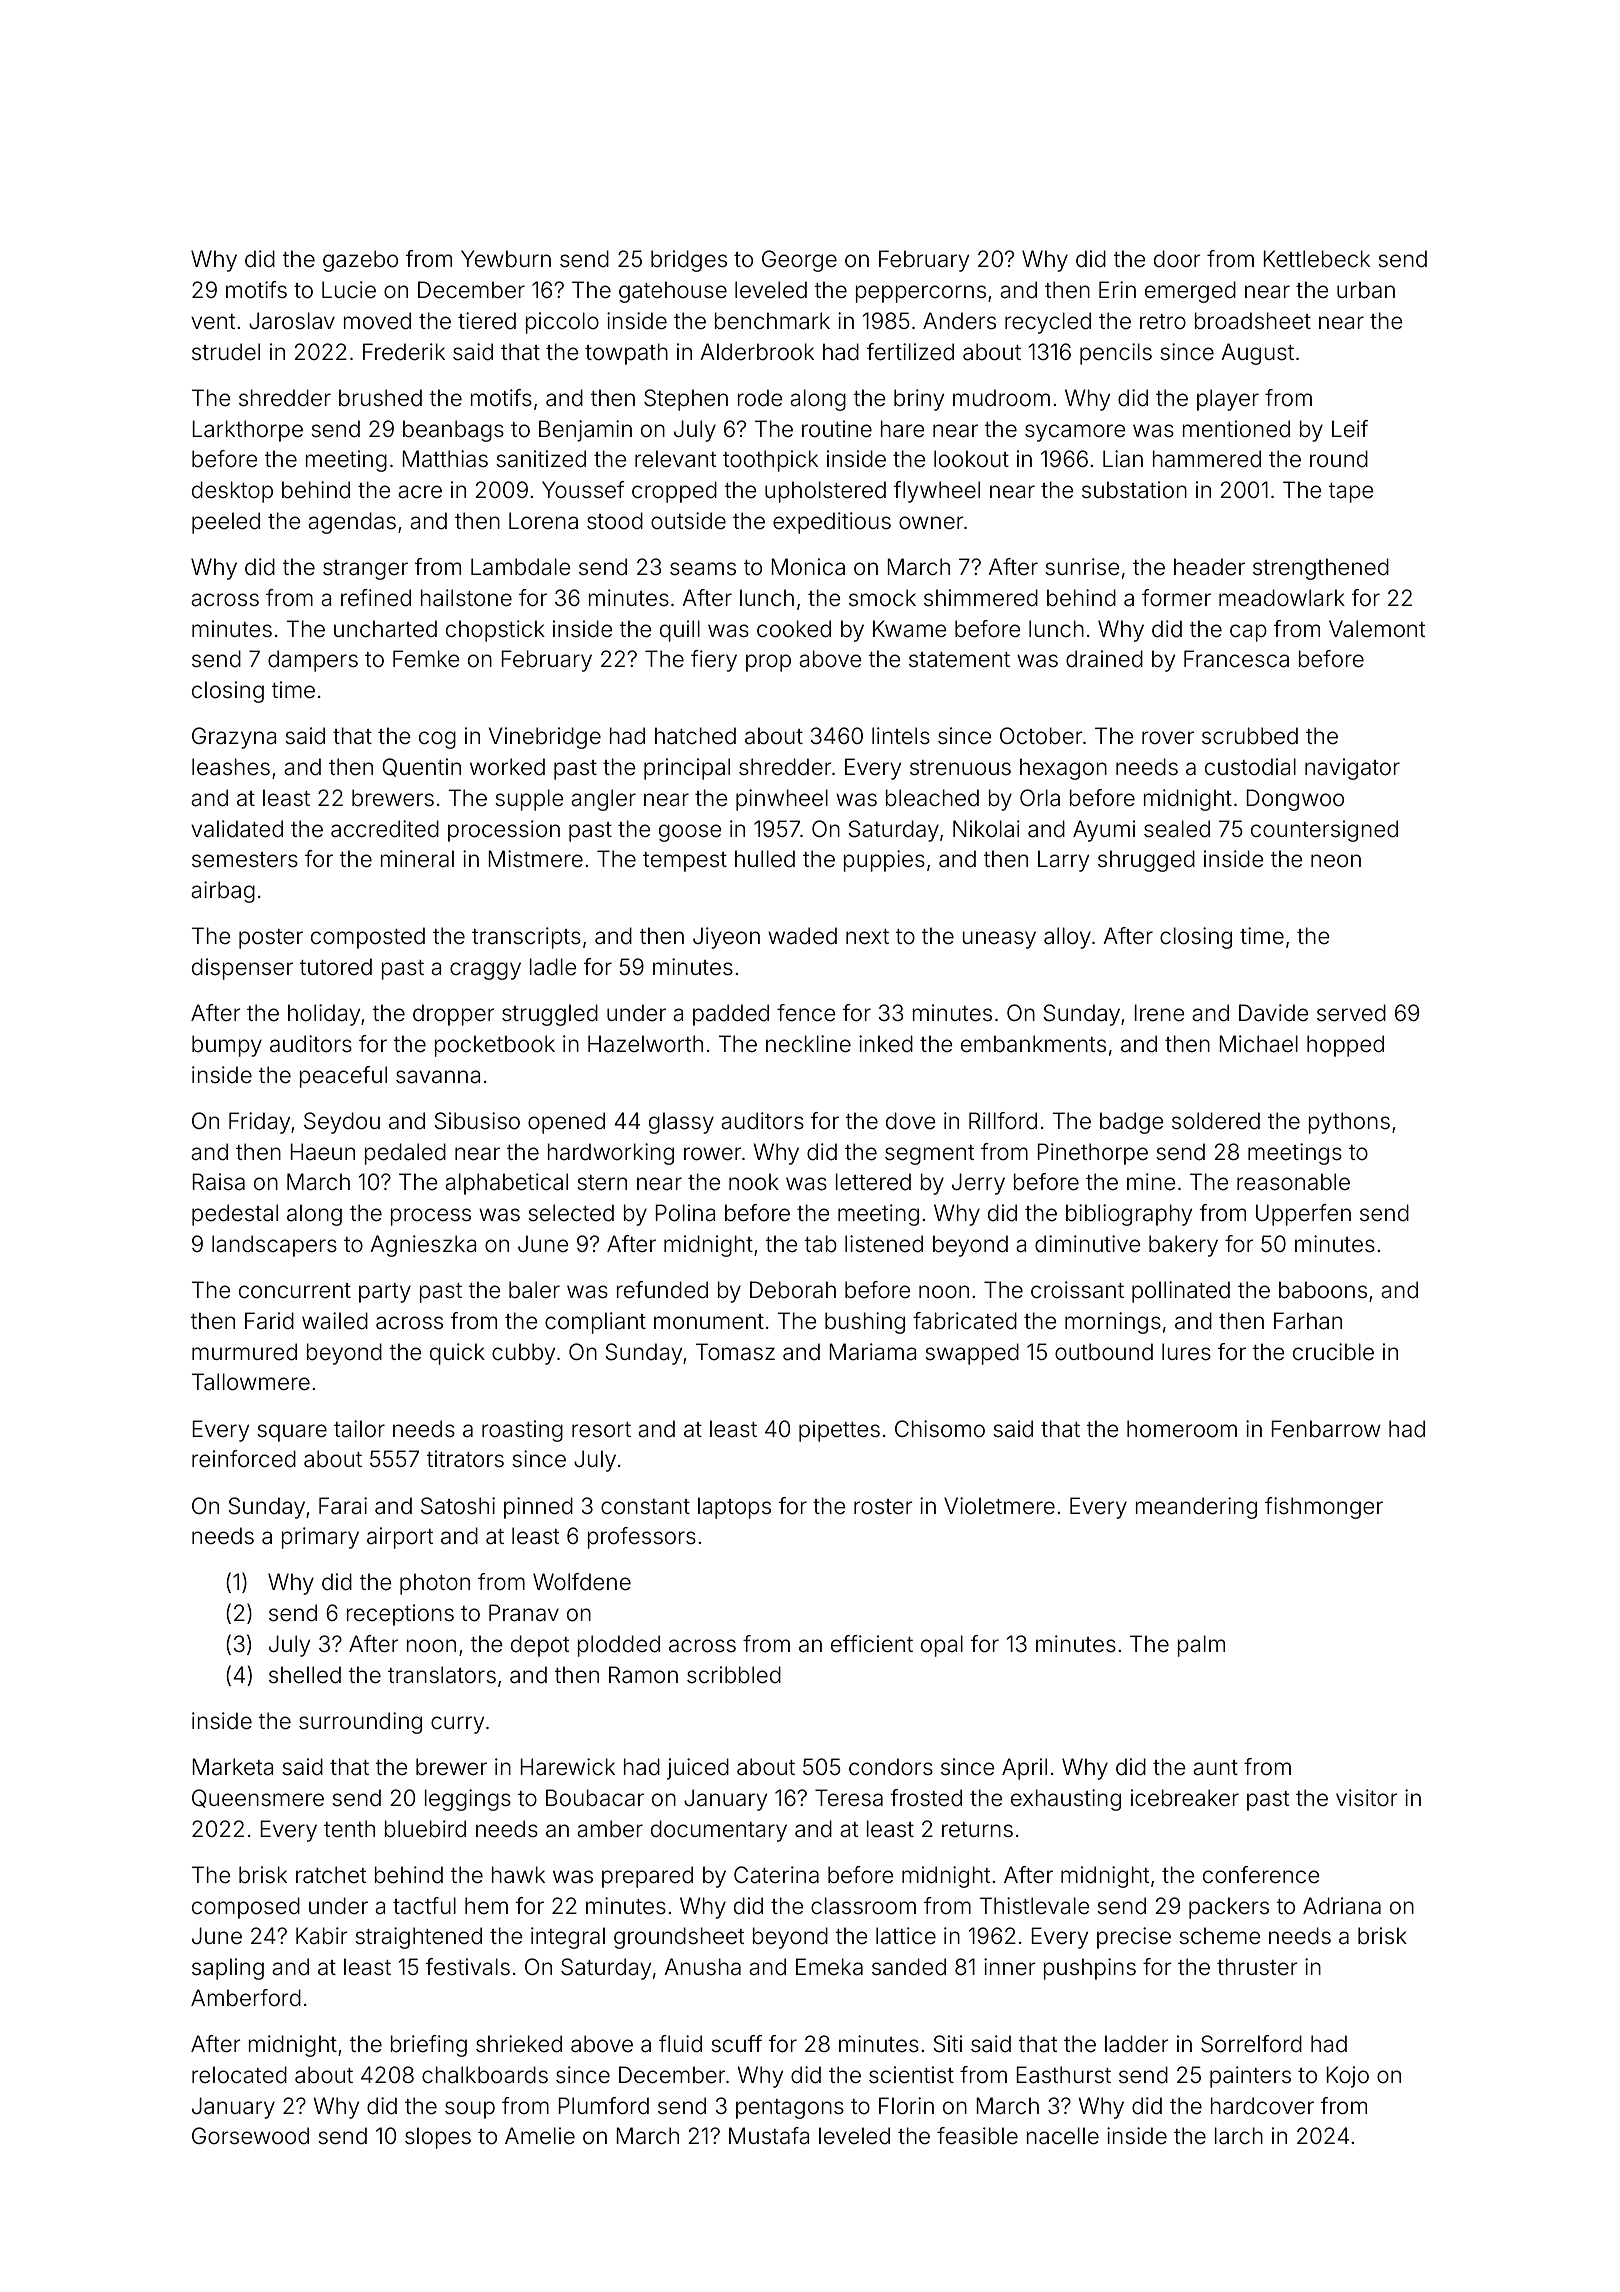 This screenshot has height=2292, width=1620. I want to click on Gorsewood, so click(250, 2136).
